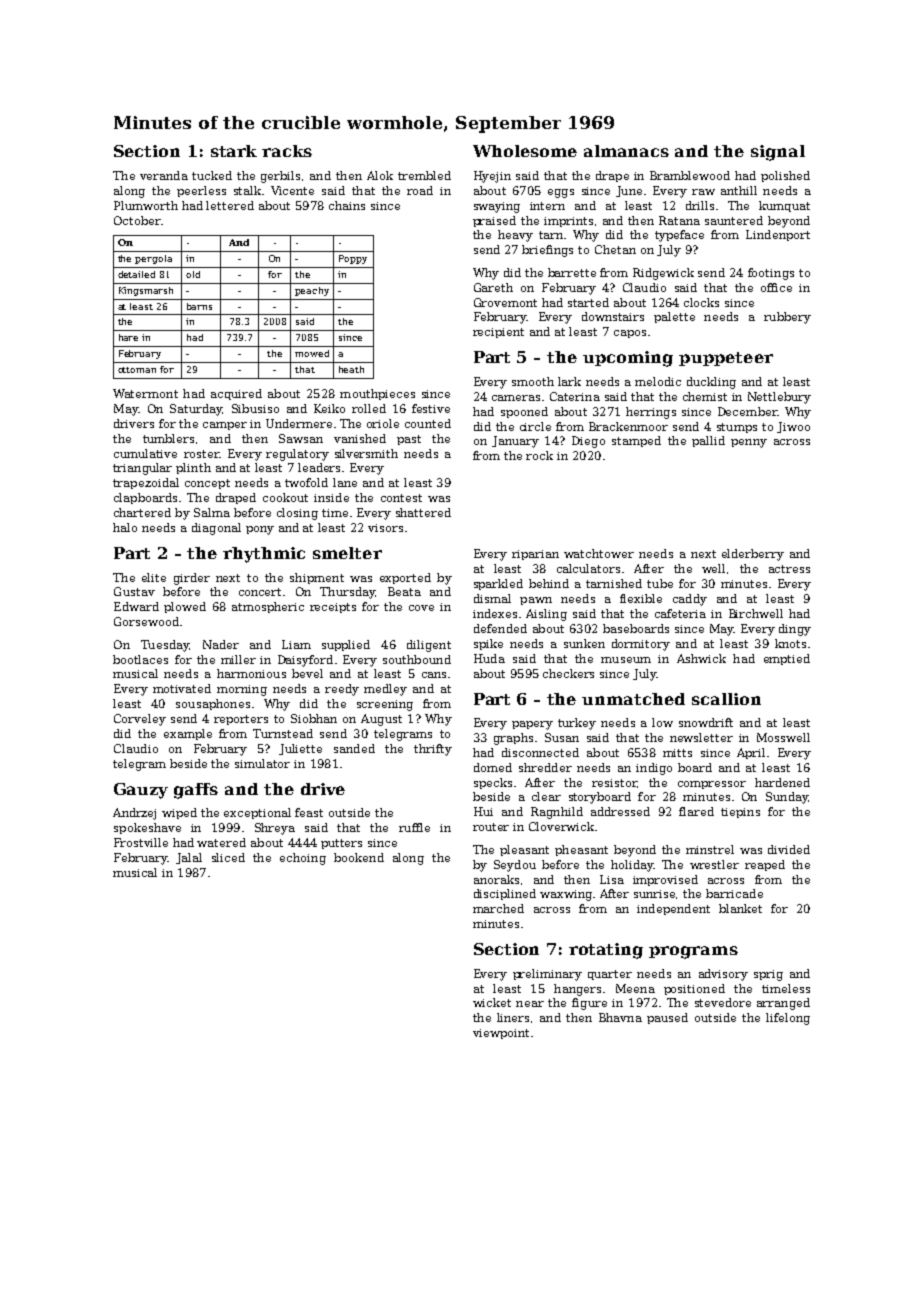 The height and width of the image is (1308, 924). Describe the element at coordinates (525, 151) in the image. I see `Wholesome` at that location.
